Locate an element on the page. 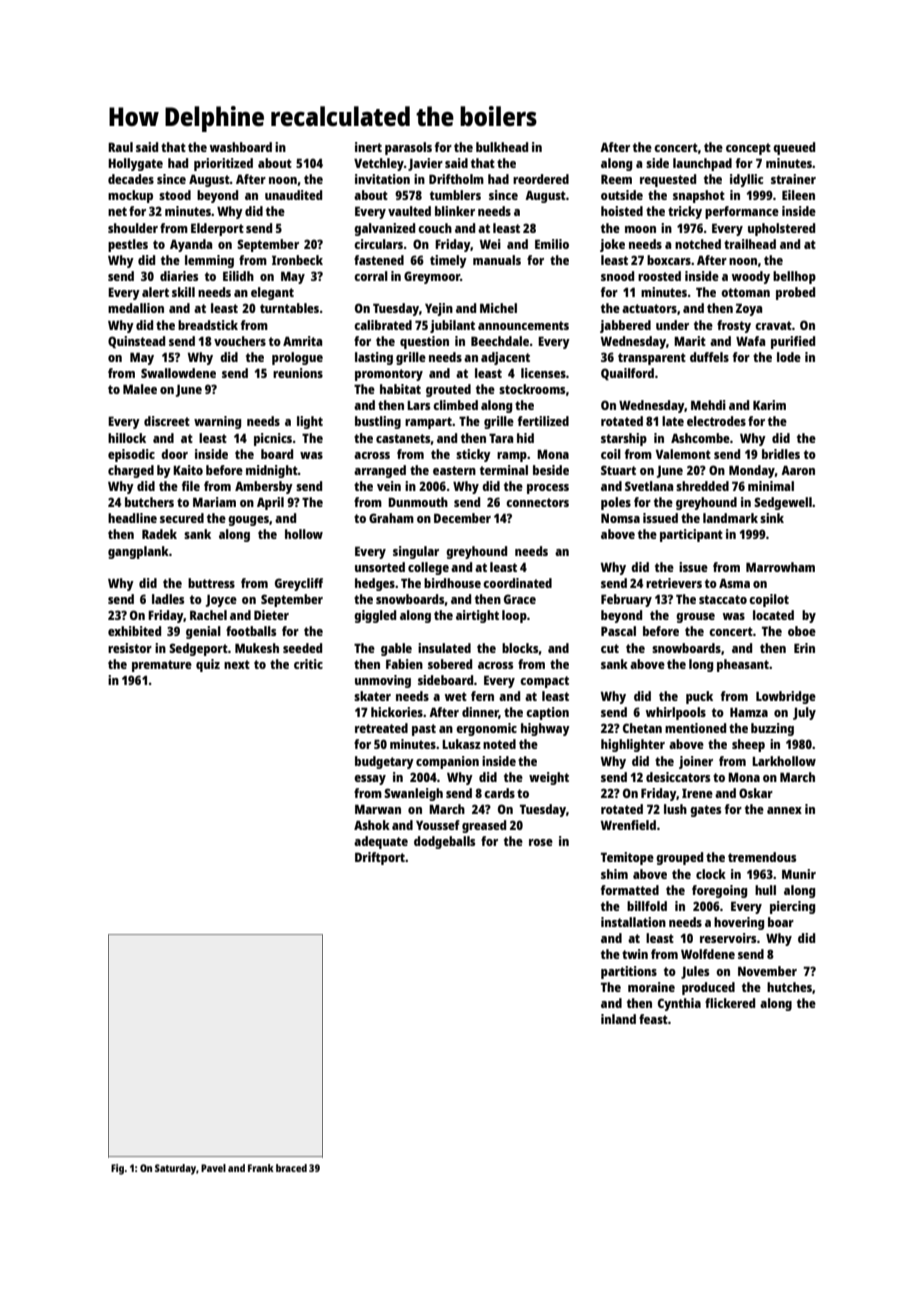 This image has width=924, height=1308. exhibited is located at coordinates (134, 631).
